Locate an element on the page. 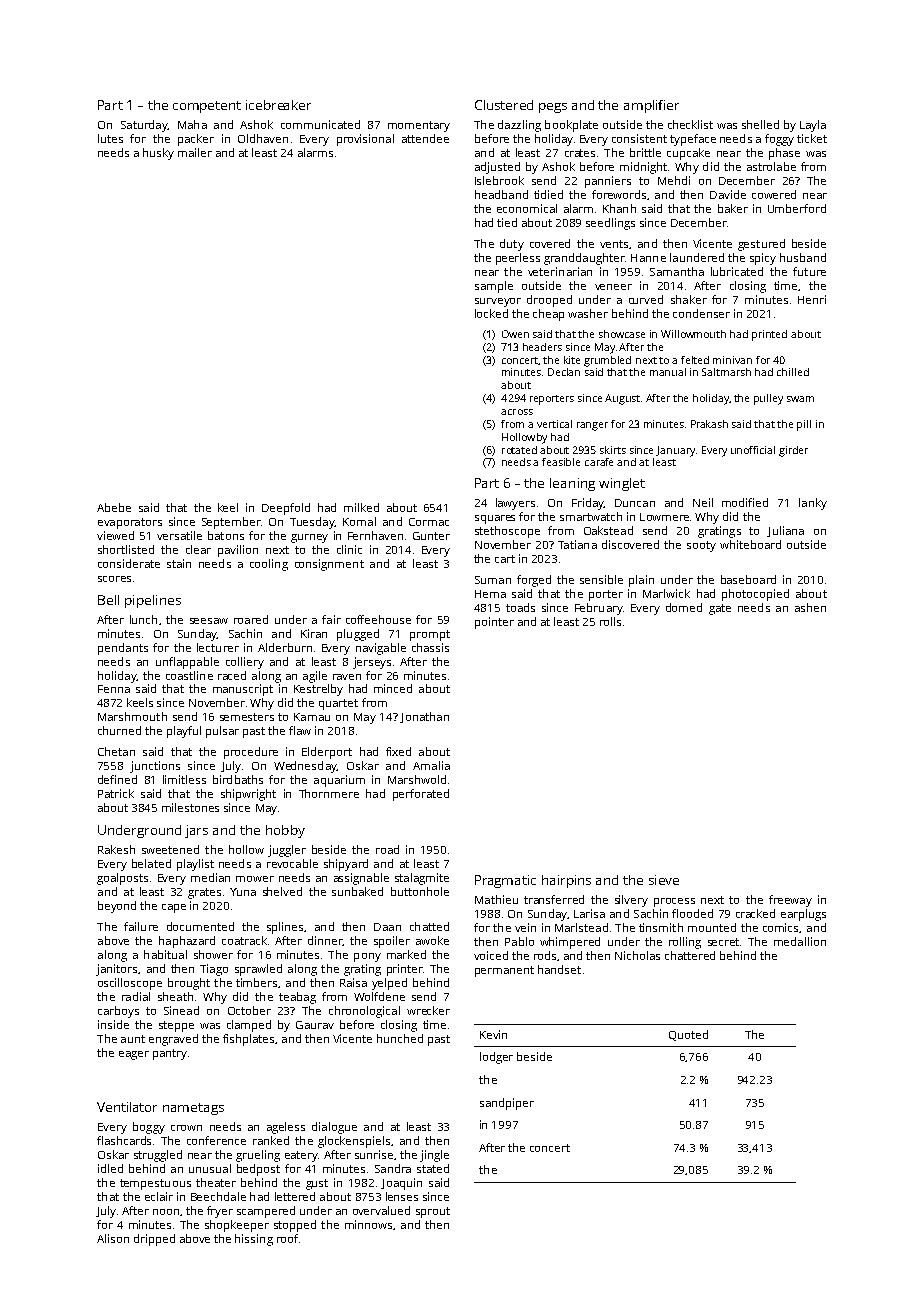  cowered is located at coordinates (774, 194).
